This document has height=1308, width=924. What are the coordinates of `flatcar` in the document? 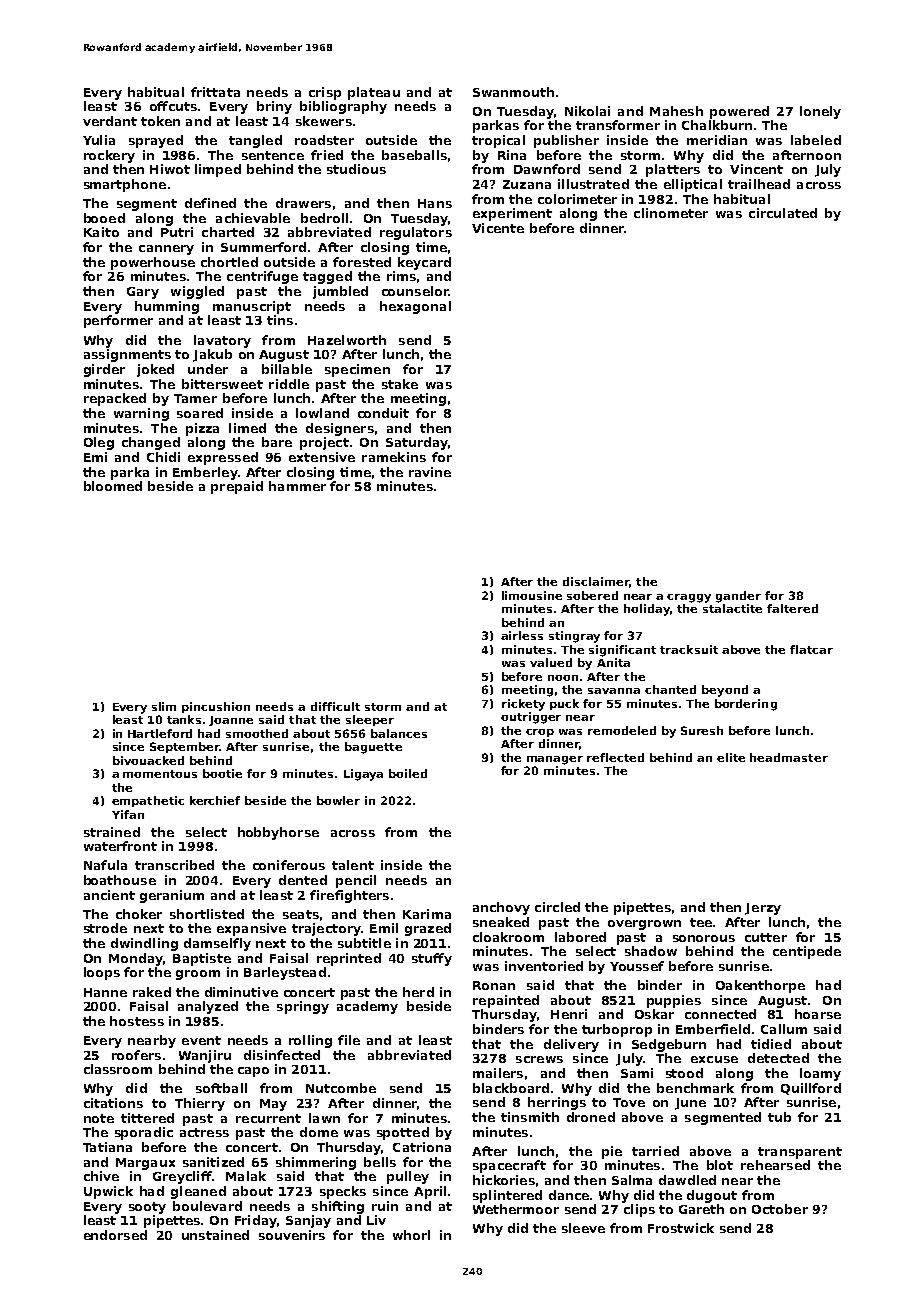 It's located at (811, 649).
